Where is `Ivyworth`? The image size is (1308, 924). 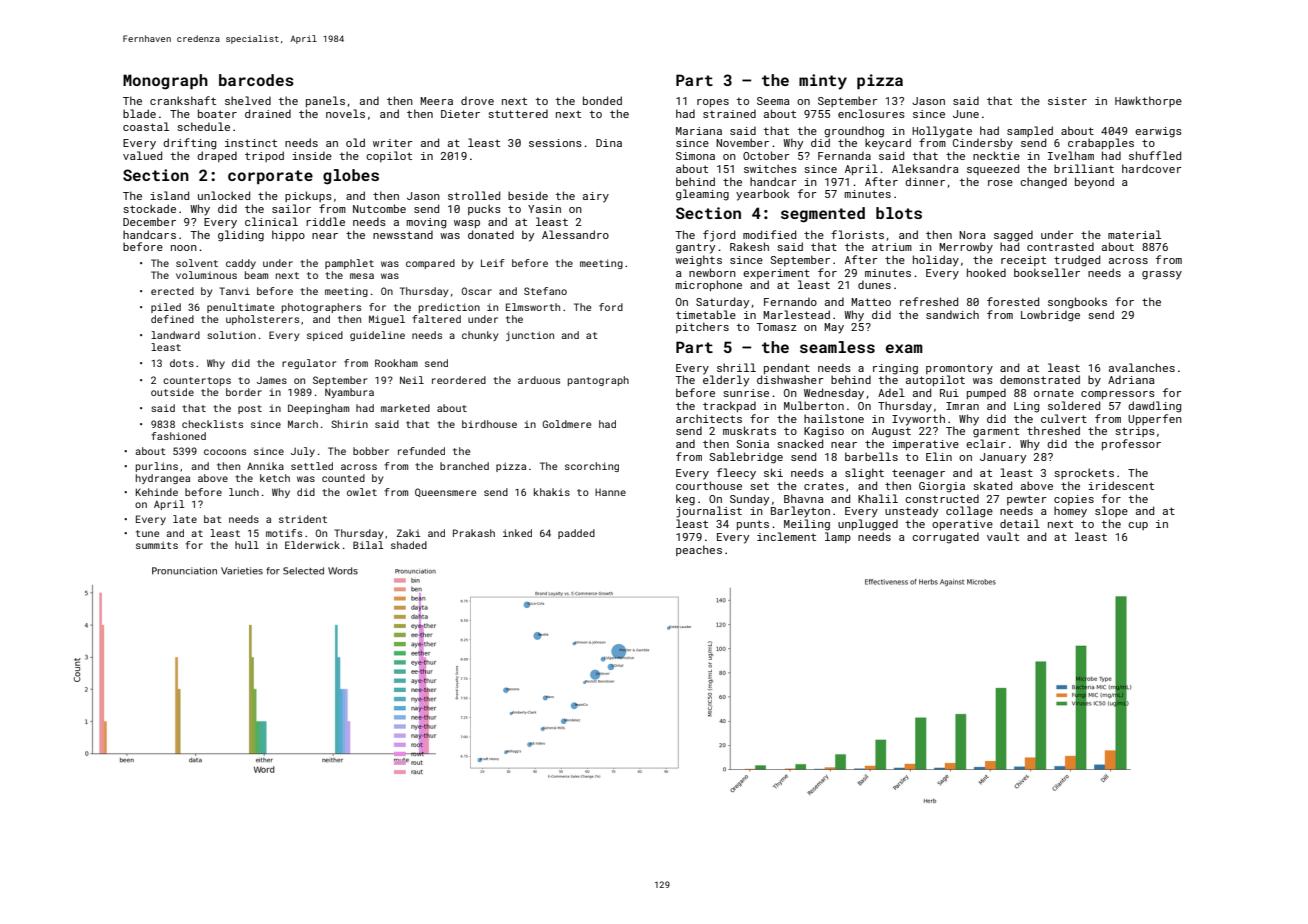
Ivyworth is located at coordinates (918, 420).
